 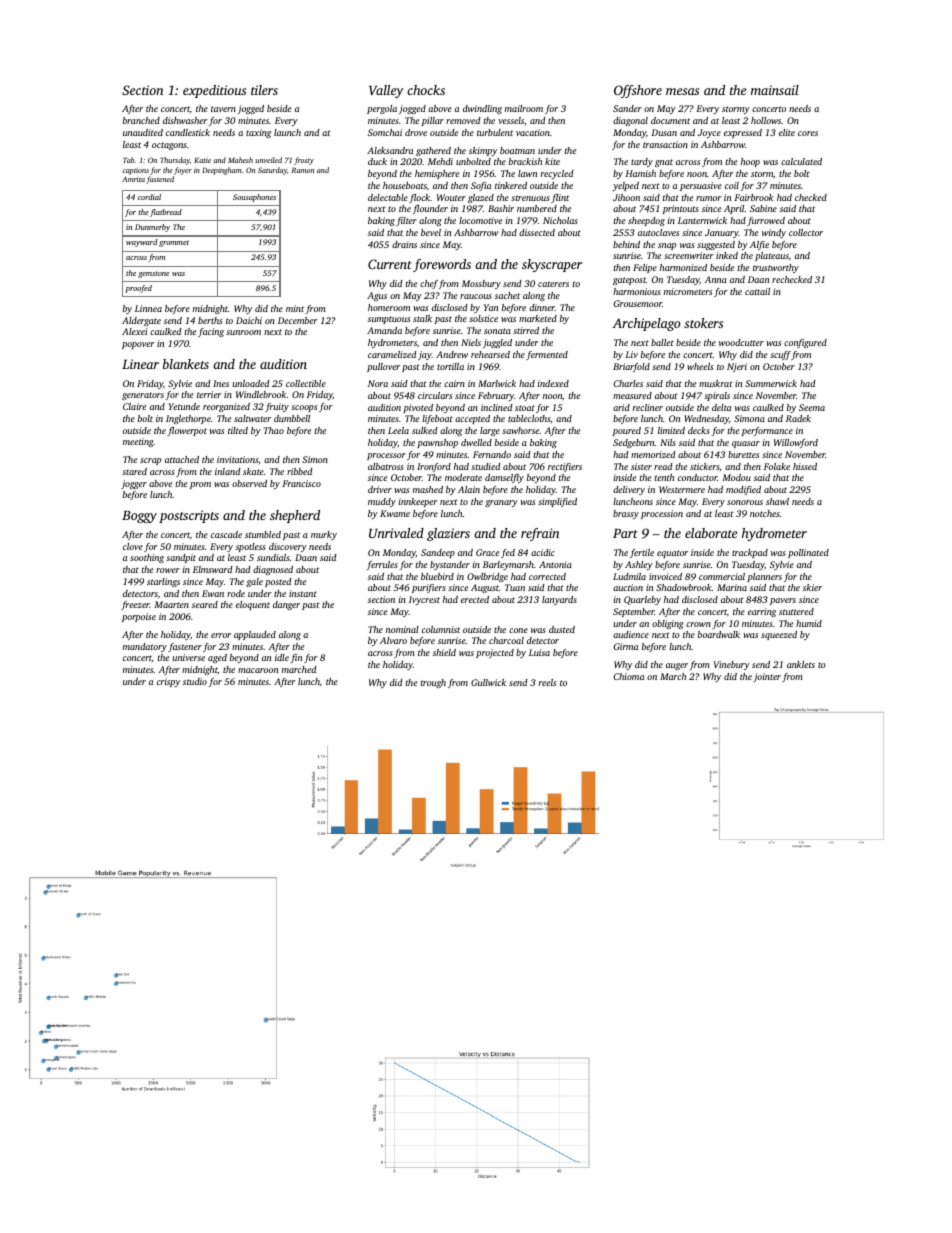 I want to click on rower, so click(x=168, y=570).
